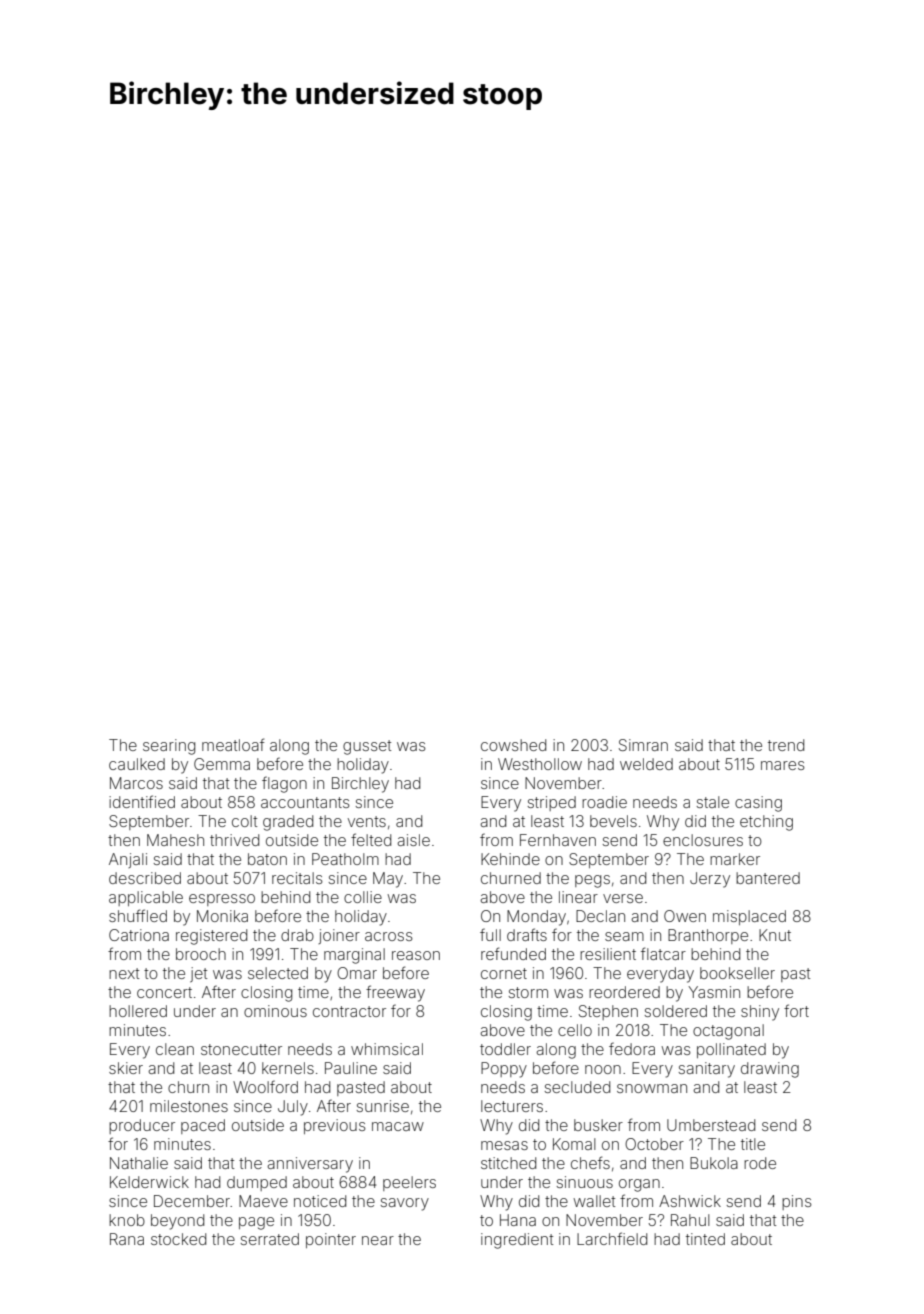 This screenshot has width=924, height=1314. Describe the element at coordinates (331, 1240) in the screenshot. I see `pointer` at that location.
